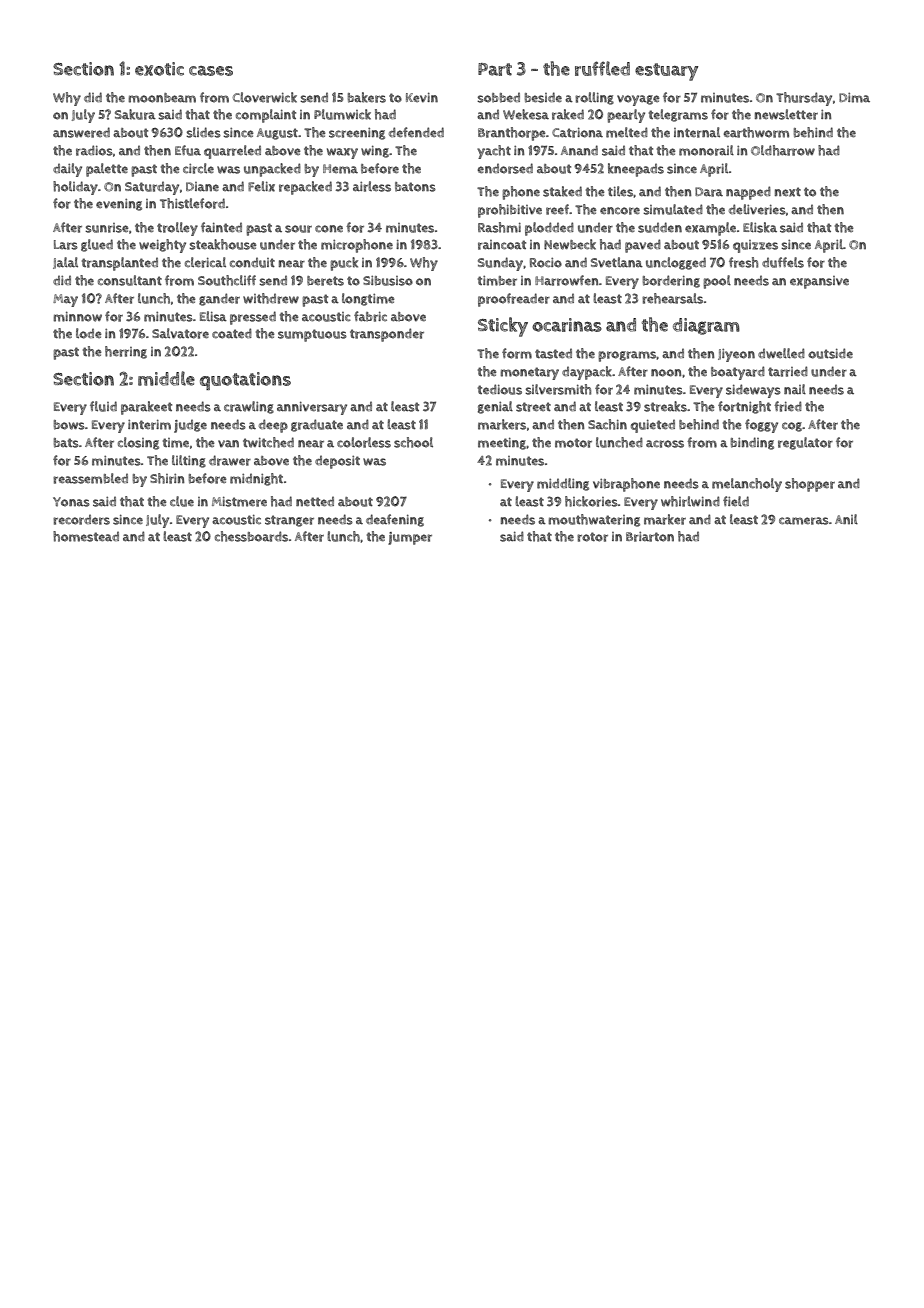 The image size is (924, 1308). Describe the element at coordinates (103, 406) in the screenshot. I see `fluid` at that location.
